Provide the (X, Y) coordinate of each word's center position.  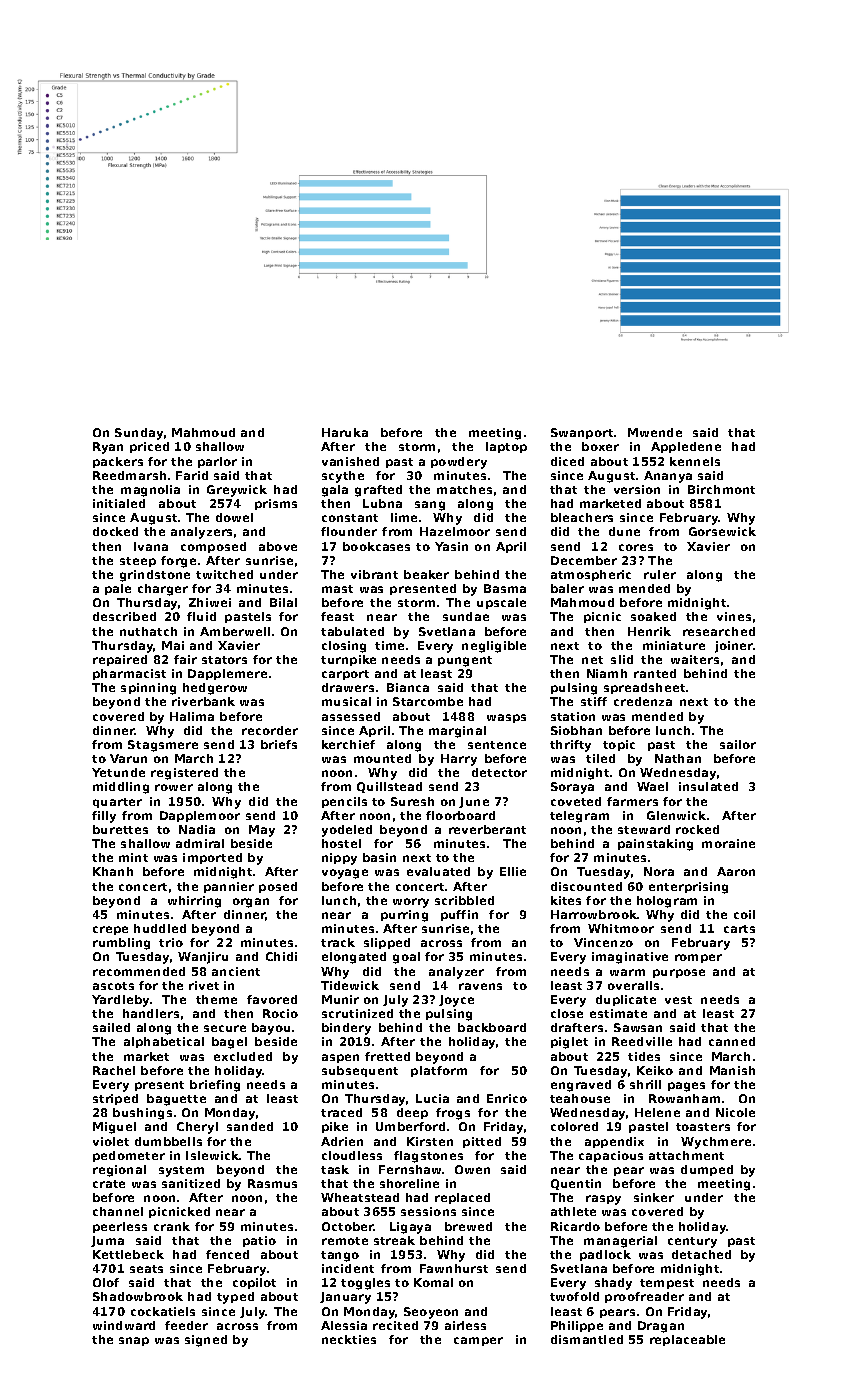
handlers (151, 1013)
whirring (194, 902)
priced (149, 447)
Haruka (345, 432)
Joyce (456, 1001)
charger (163, 590)
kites (566, 900)
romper (698, 958)
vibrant (374, 574)
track (338, 942)
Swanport (582, 433)
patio (259, 1241)
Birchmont (721, 489)
